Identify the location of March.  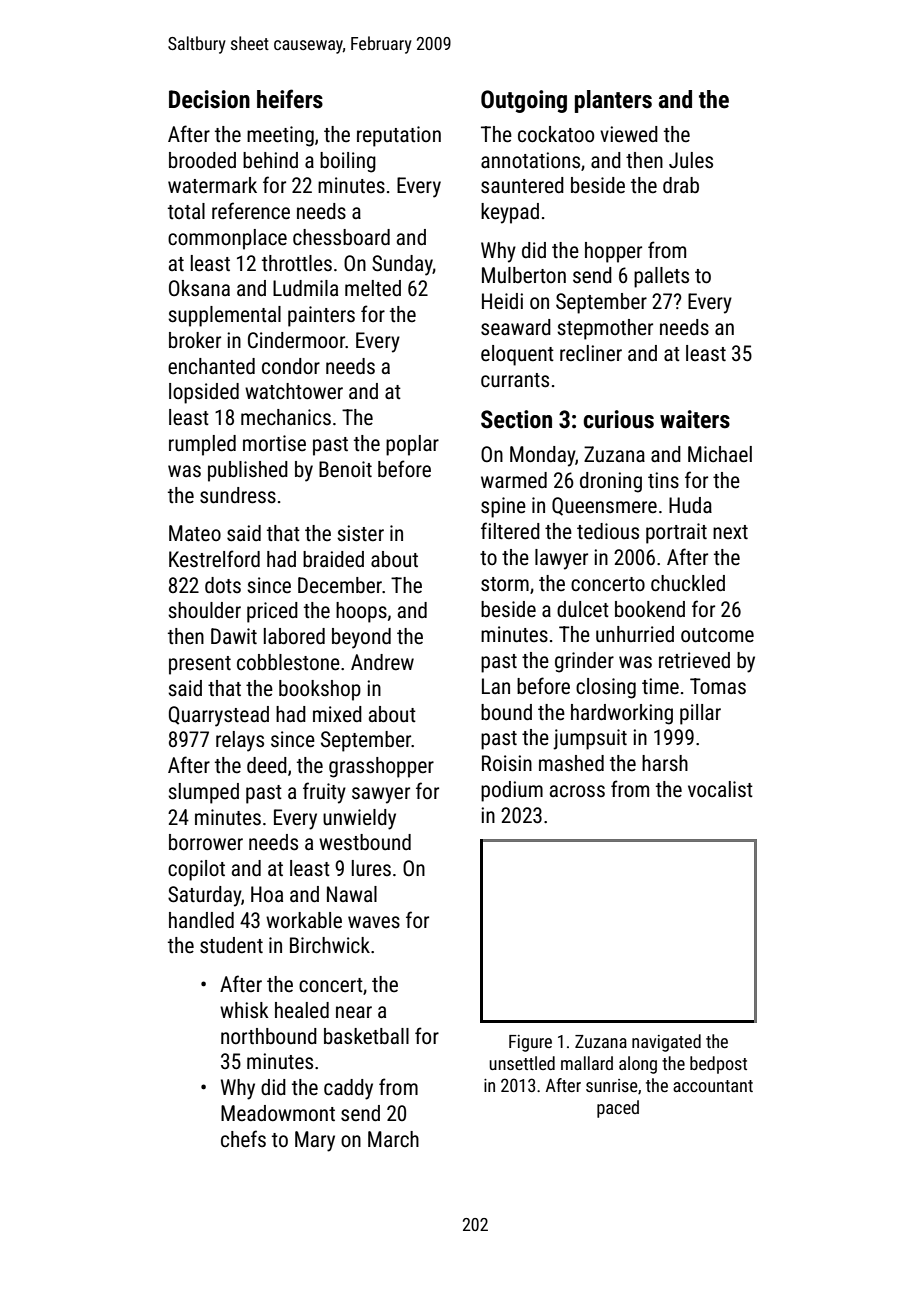
(393, 1139).
